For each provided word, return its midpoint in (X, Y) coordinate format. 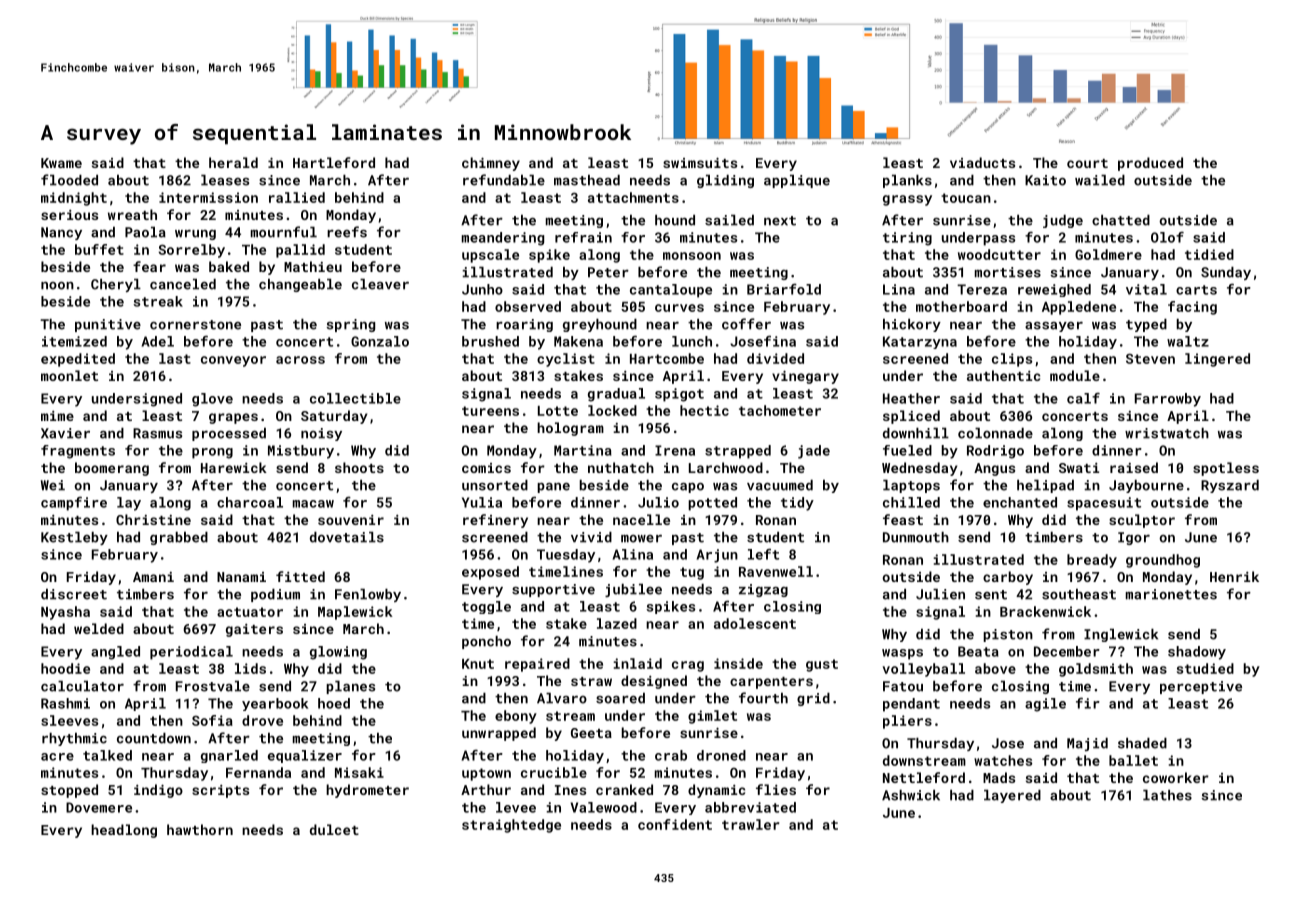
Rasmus (157, 433)
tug (692, 573)
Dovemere (99, 807)
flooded (69, 180)
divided (775, 358)
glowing (338, 653)
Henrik (1234, 576)
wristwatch (1167, 433)
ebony (516, 717)
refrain (583, 237)
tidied (1209, 254)
